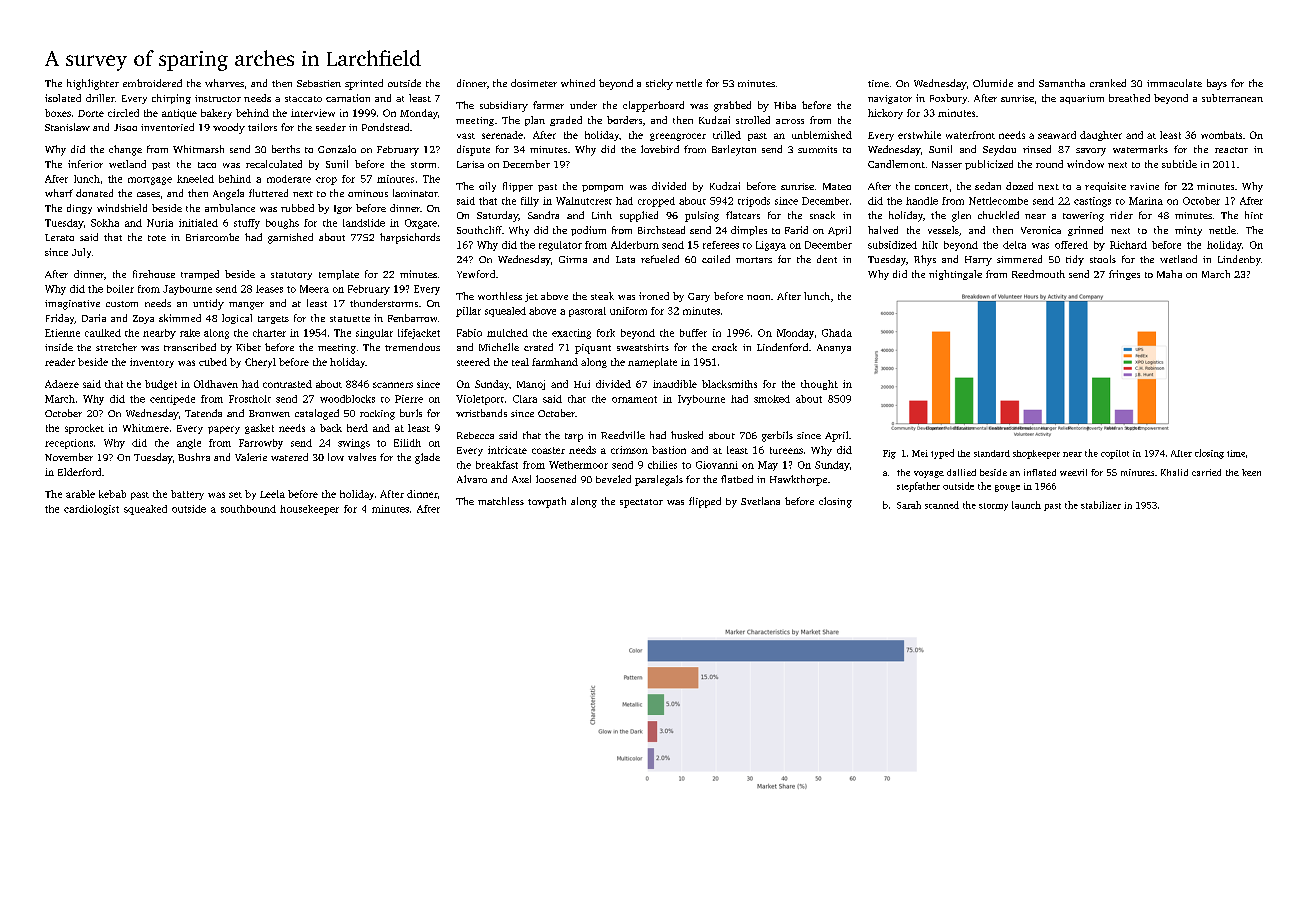  I want to click on Whitmere, so click(146, 428).
